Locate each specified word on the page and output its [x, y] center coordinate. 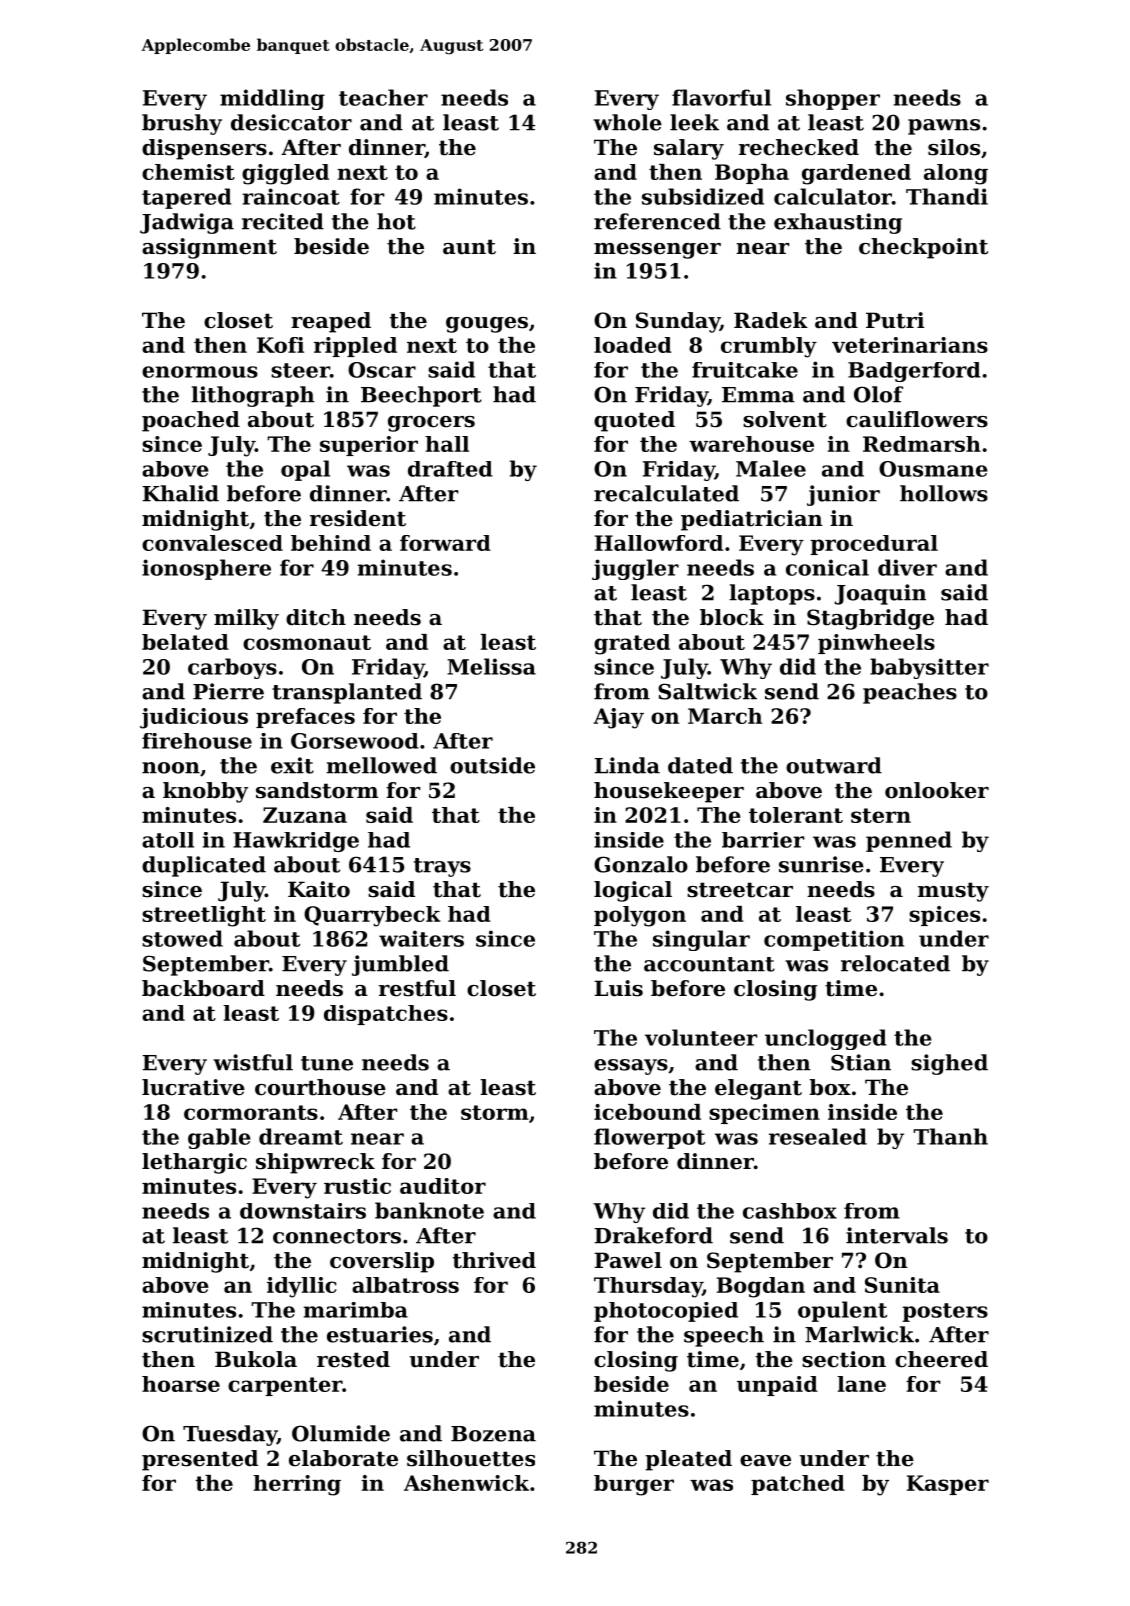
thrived [494, 1260]
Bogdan [761, 1287]
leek [694, 122]
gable [219, 1138]
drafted [450, 469]
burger [634, 1485]
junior [843, 495]
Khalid [180, 493]
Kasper [948, 1485]
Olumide [341, 1433]
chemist [188, 172]
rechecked [799, 147]
